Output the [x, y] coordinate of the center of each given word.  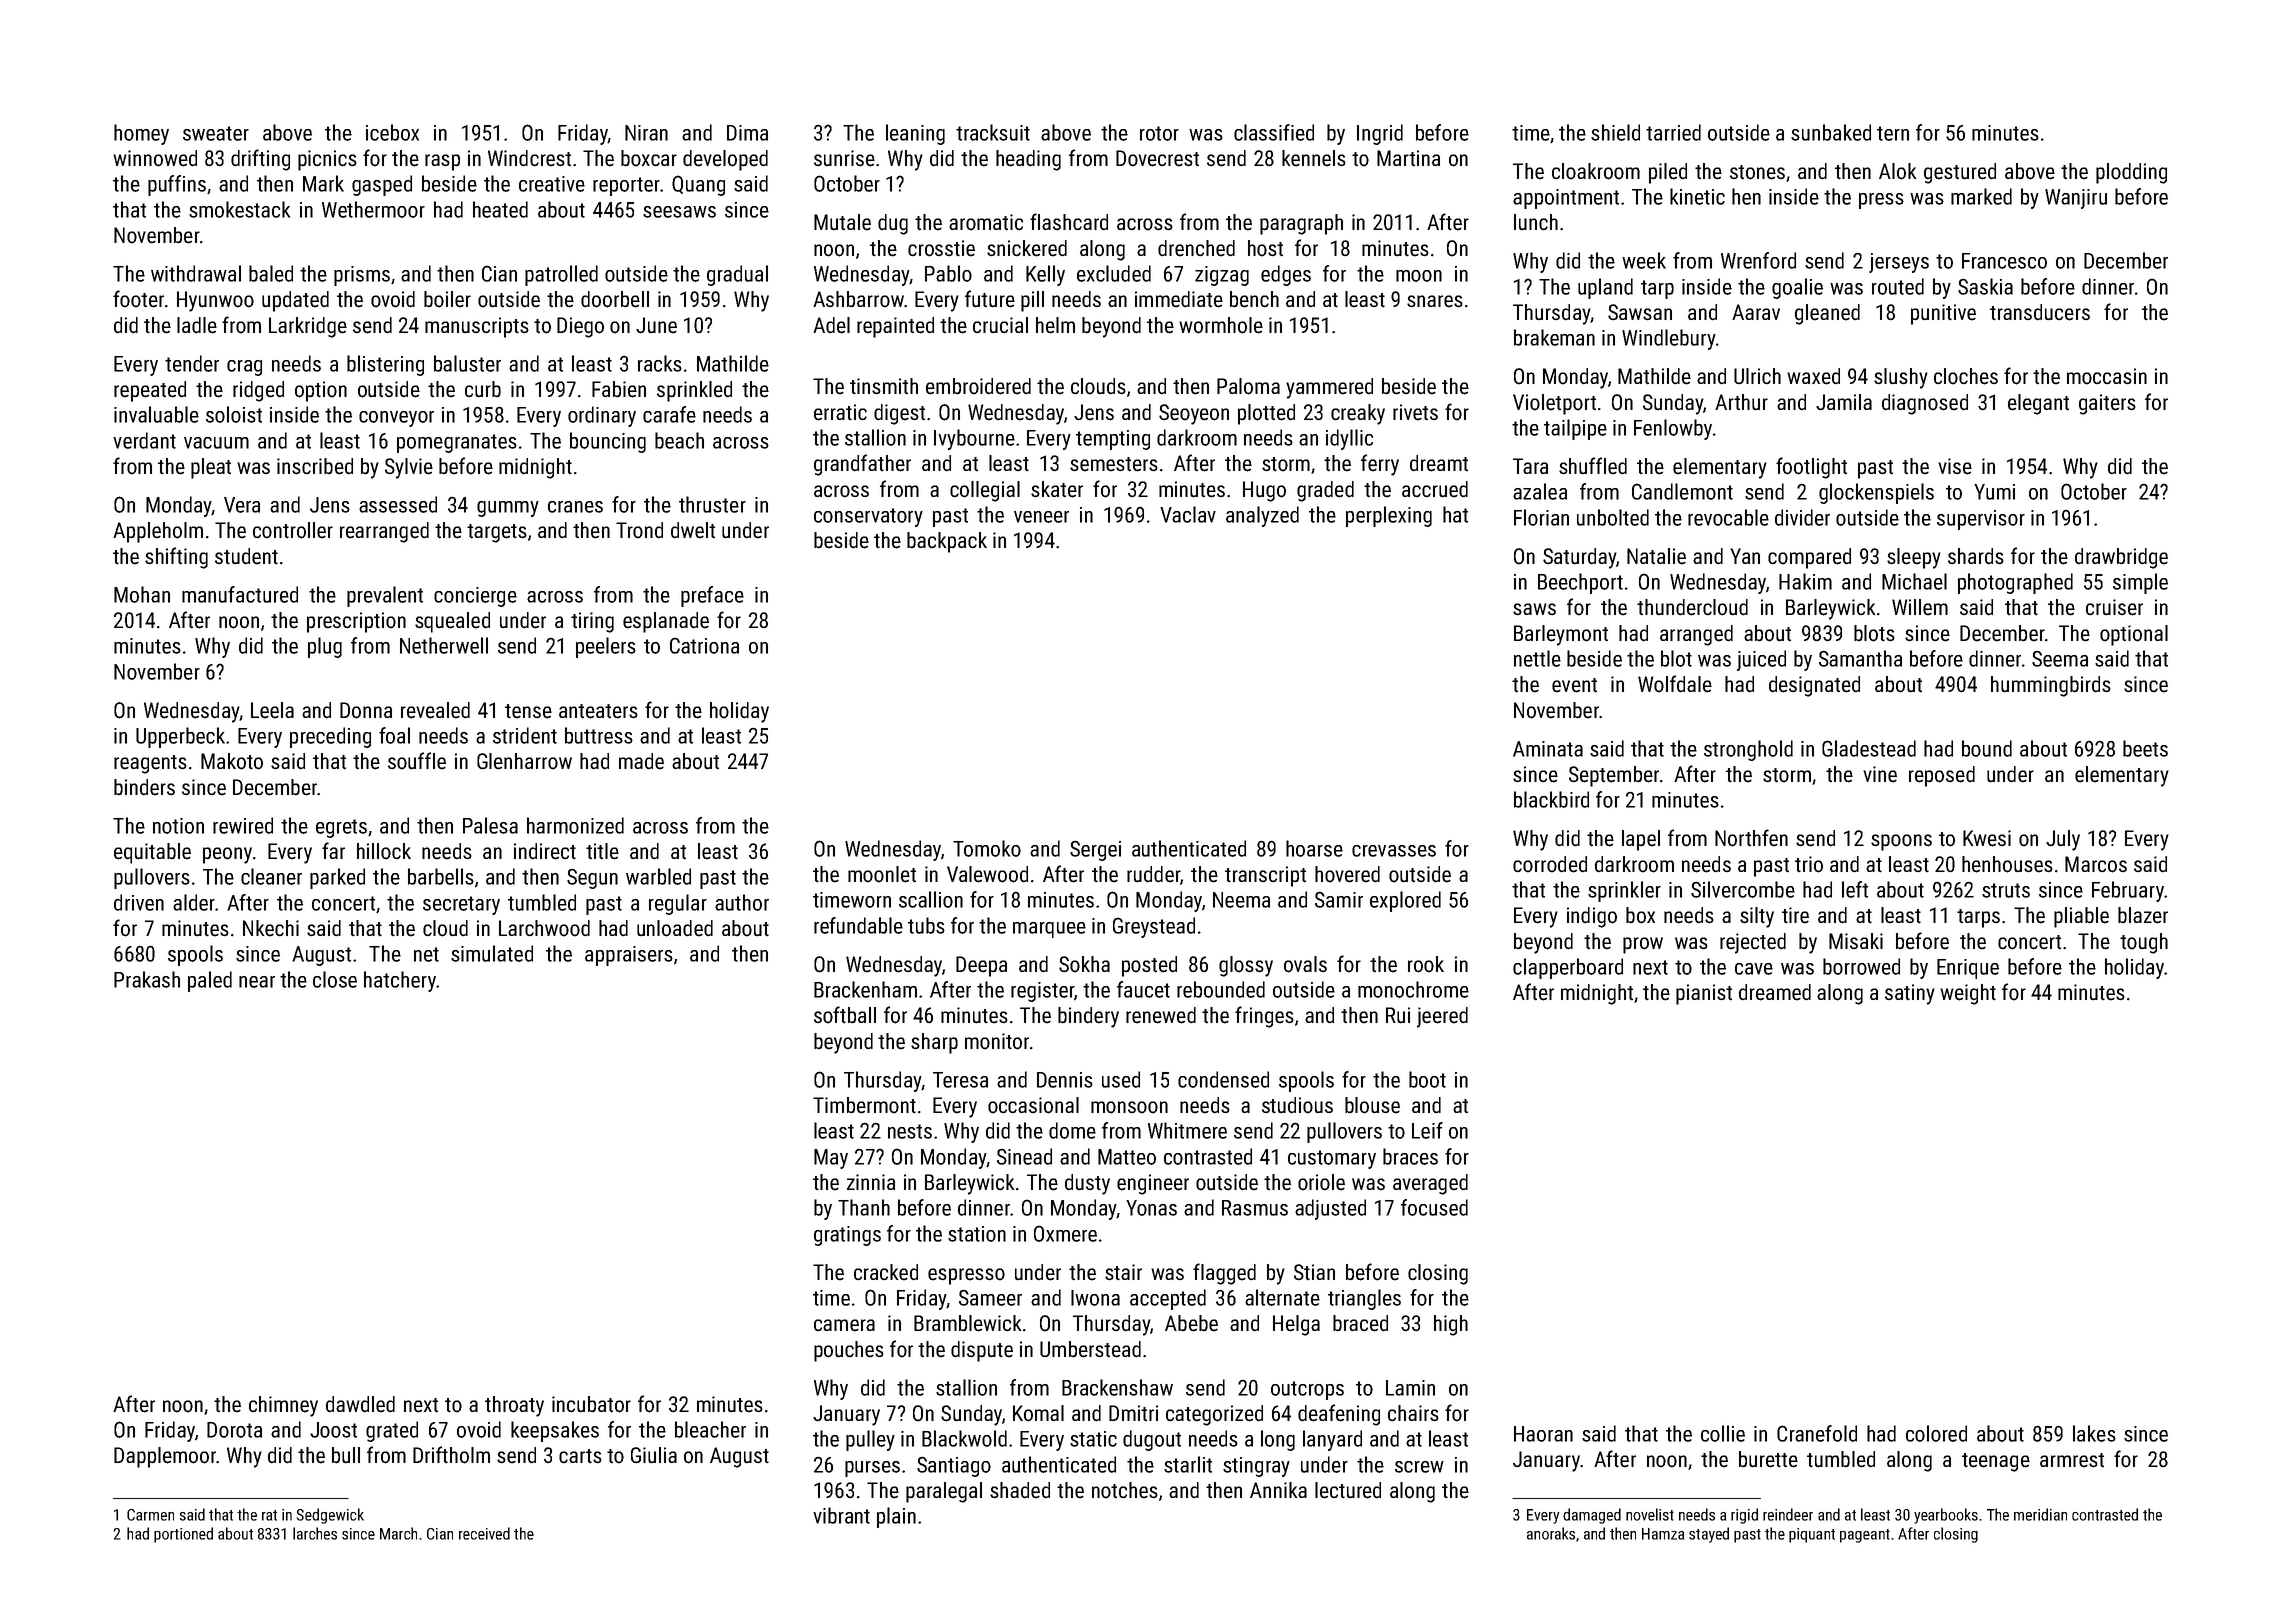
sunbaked [1831, 132]
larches [315, 1533]
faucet [1143, 989]
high [1451, 1325]
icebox [392, 132]
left [1855, 889]
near [257, 982]
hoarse [1314, 848]
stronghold [1748, 750]
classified [1274, 132]
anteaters [598, 711]
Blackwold [964, 1438]
